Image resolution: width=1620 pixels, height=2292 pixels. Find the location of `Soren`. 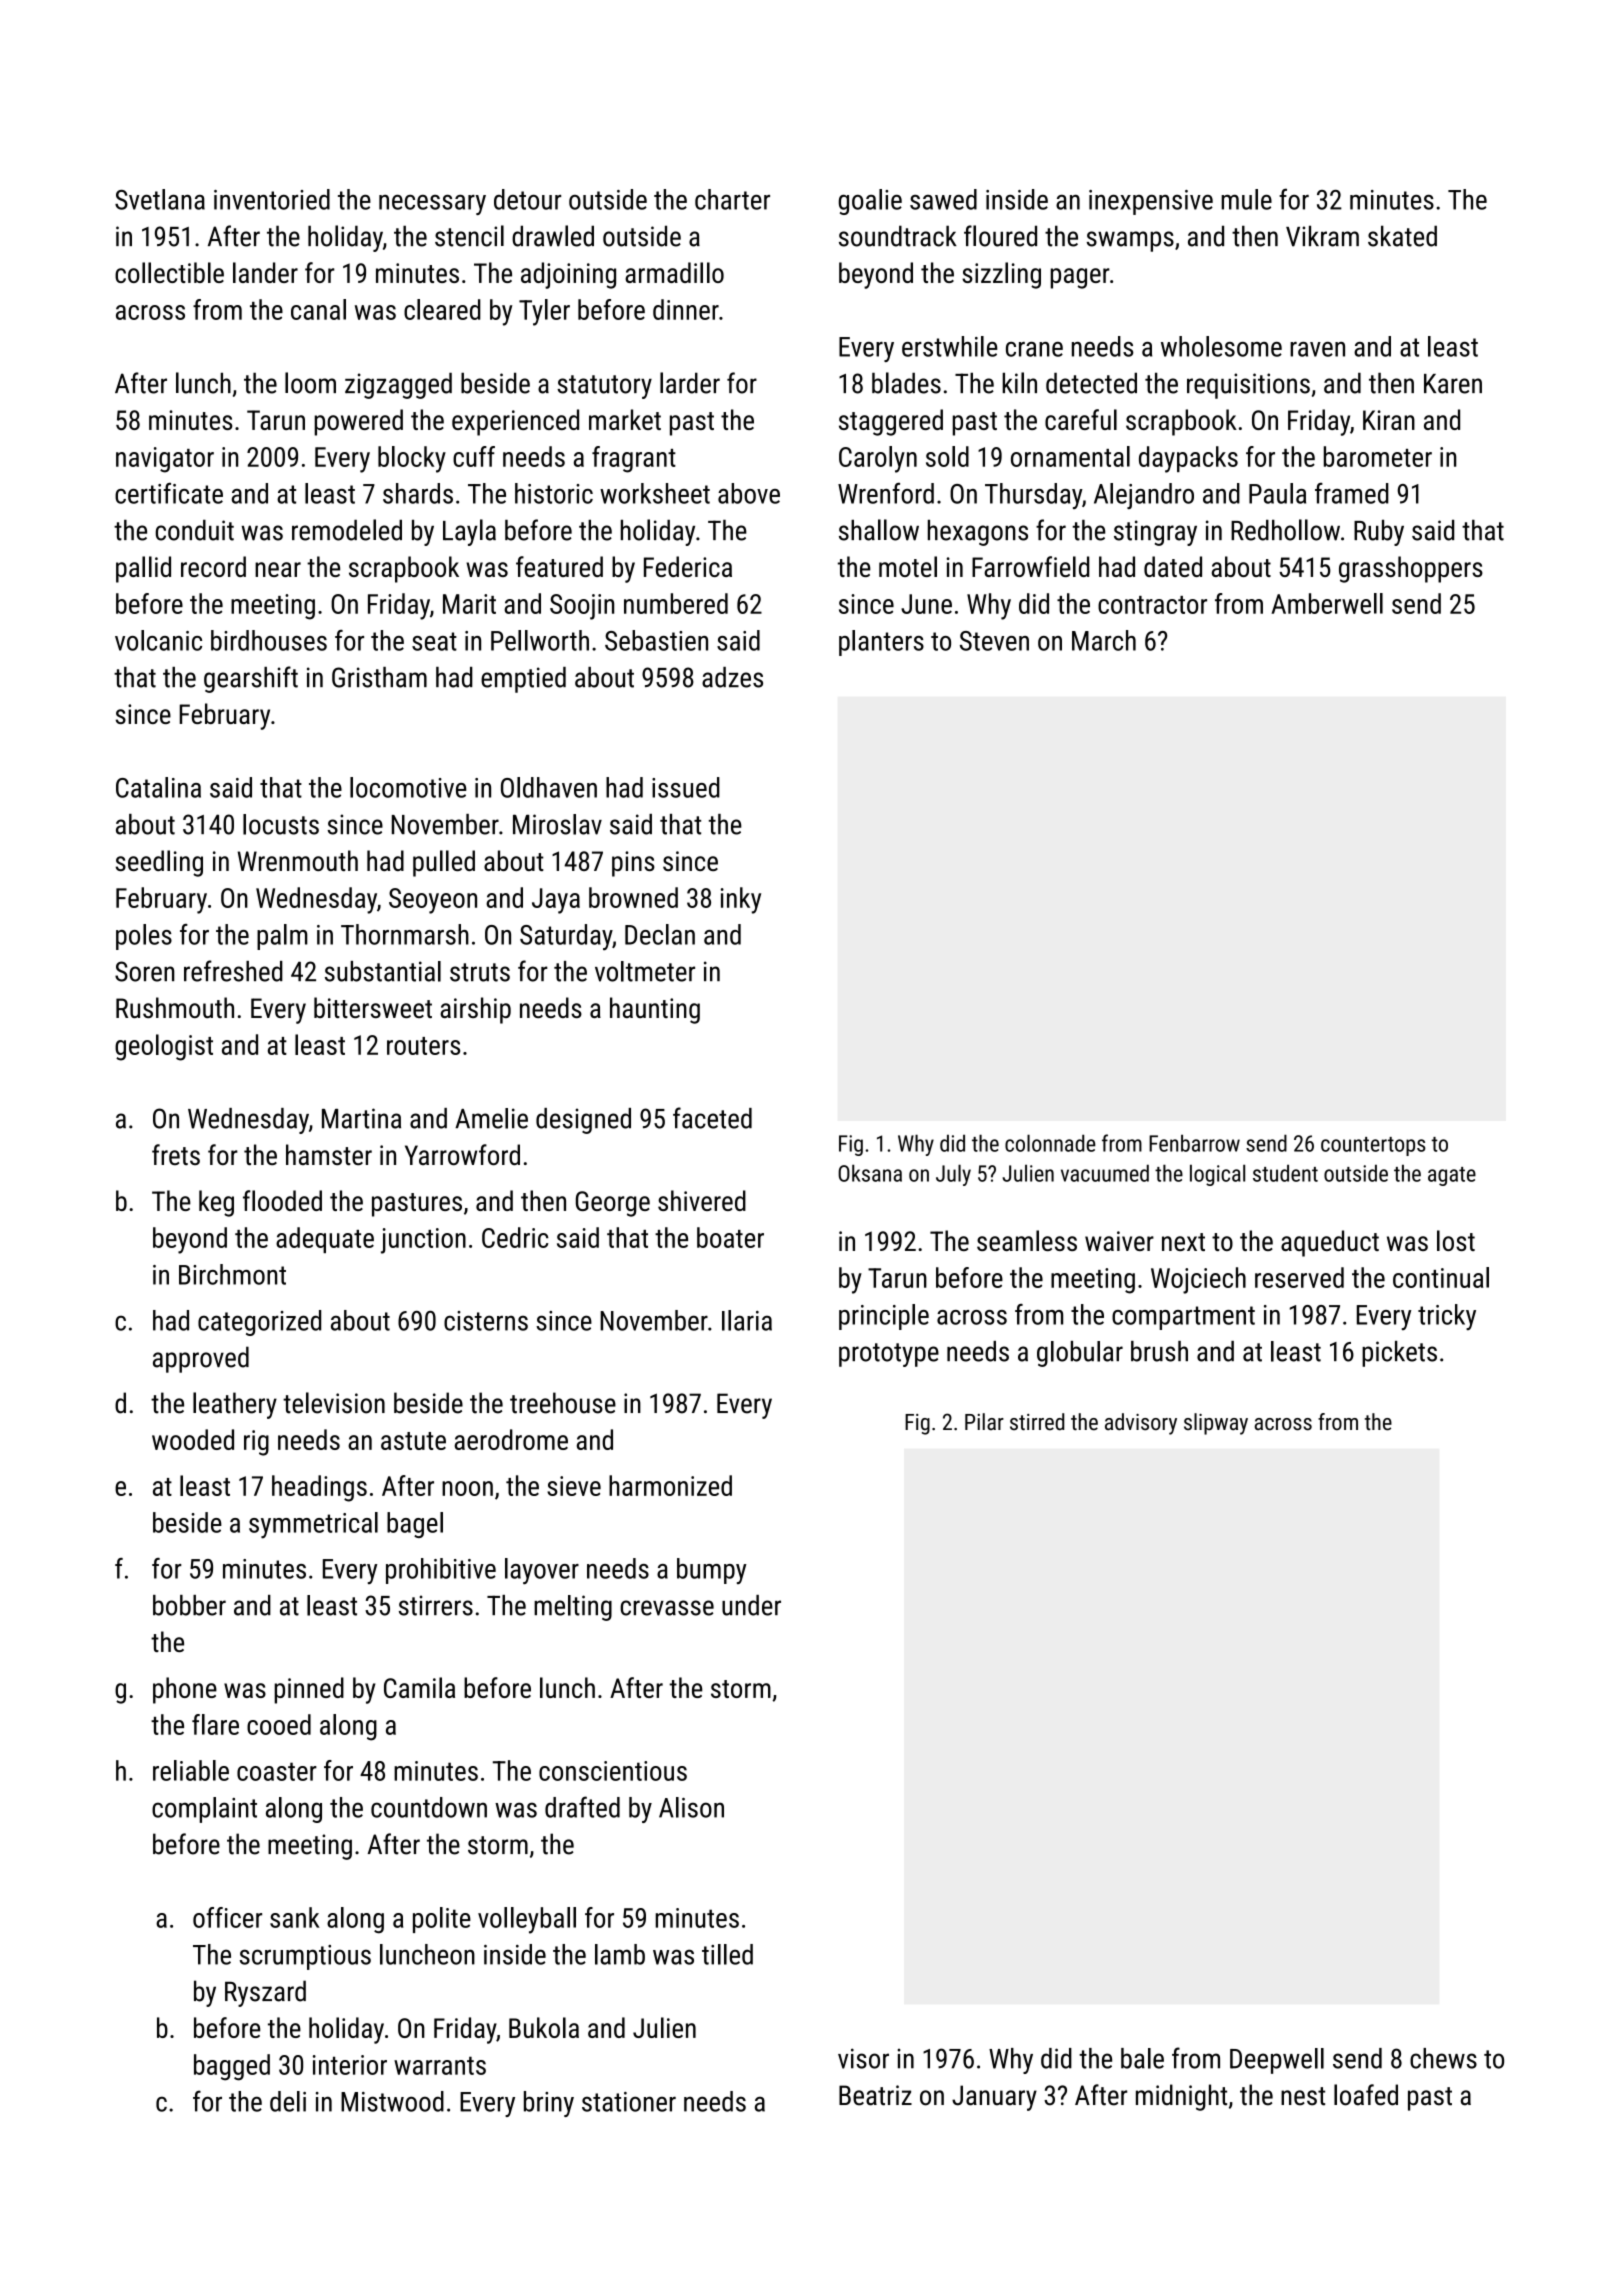

Soren is located at coordinates (145, 971).
